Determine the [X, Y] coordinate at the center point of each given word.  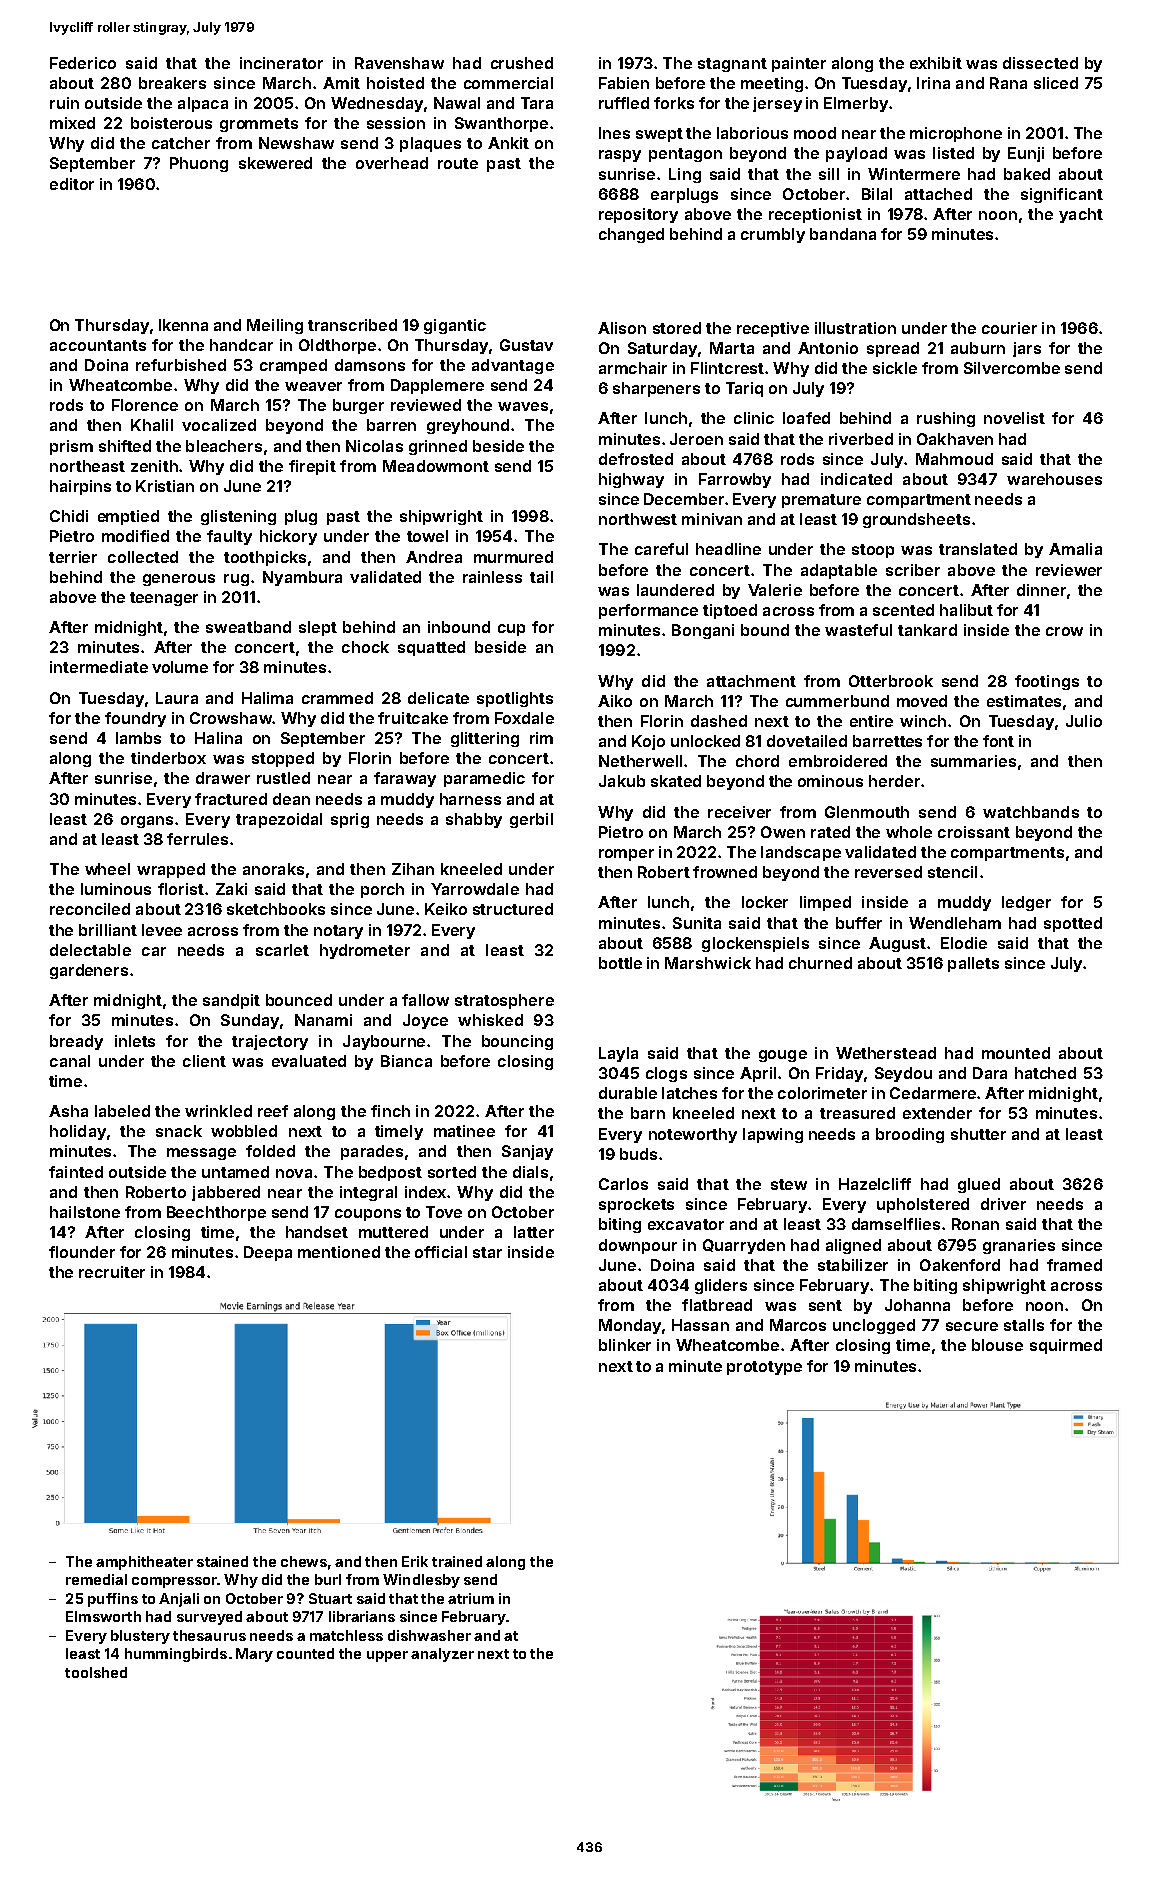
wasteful [858, 630]
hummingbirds [176, 1655]
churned [820, 963]
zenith [154, 466]
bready [76, 1042]
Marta [732, 348]
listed [953, 153]
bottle [620, 963]
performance [648, 611]
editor [72, 184]
